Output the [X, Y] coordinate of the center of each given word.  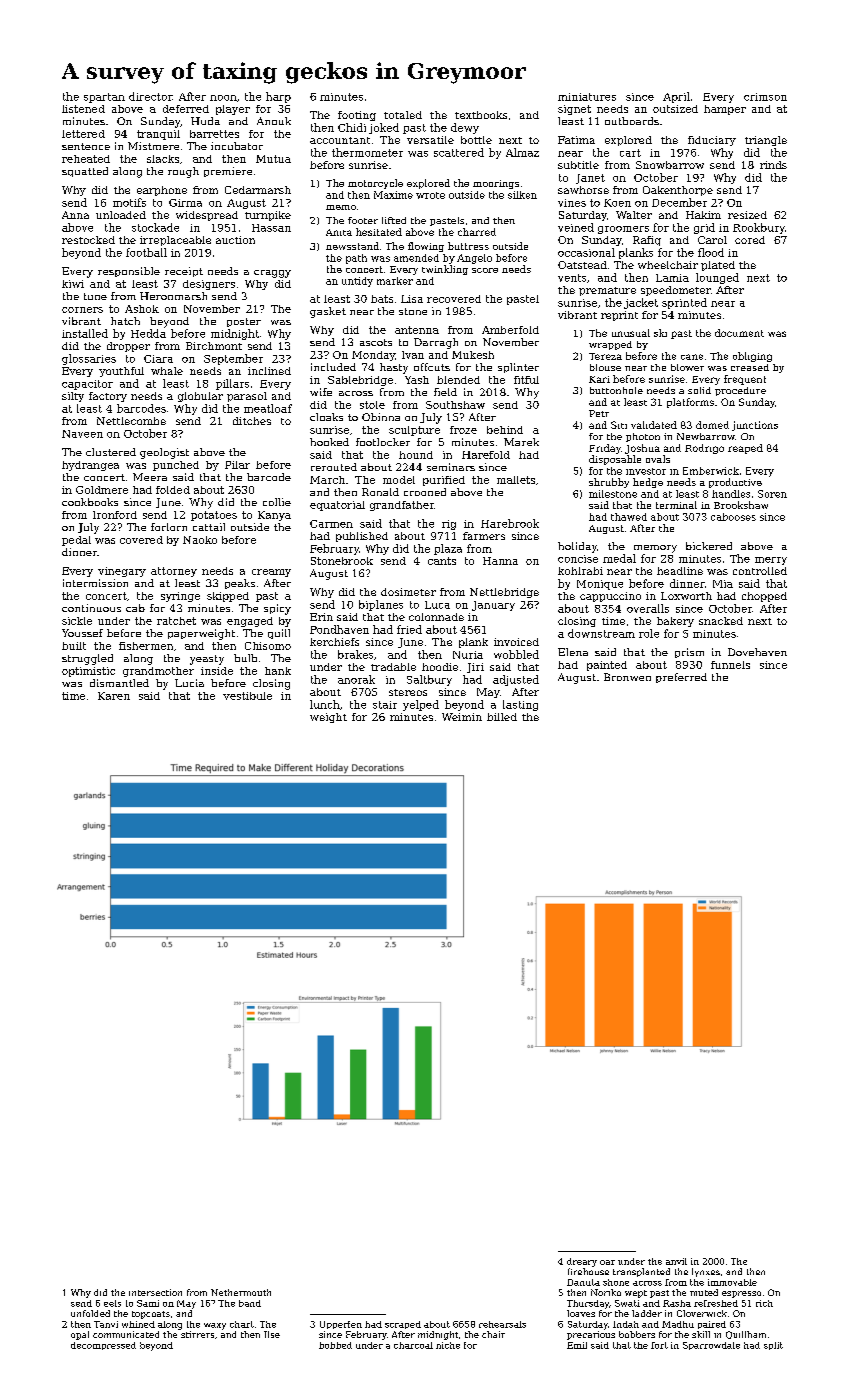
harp [278, 97]
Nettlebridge [504, 593]
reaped [745, 449]
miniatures [587, 97]
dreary [582, 1262]
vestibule [247, 696]
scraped [403, 1325]
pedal [76, 541]
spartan [104, 98]
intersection [155, 1292]
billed [502, 717]
